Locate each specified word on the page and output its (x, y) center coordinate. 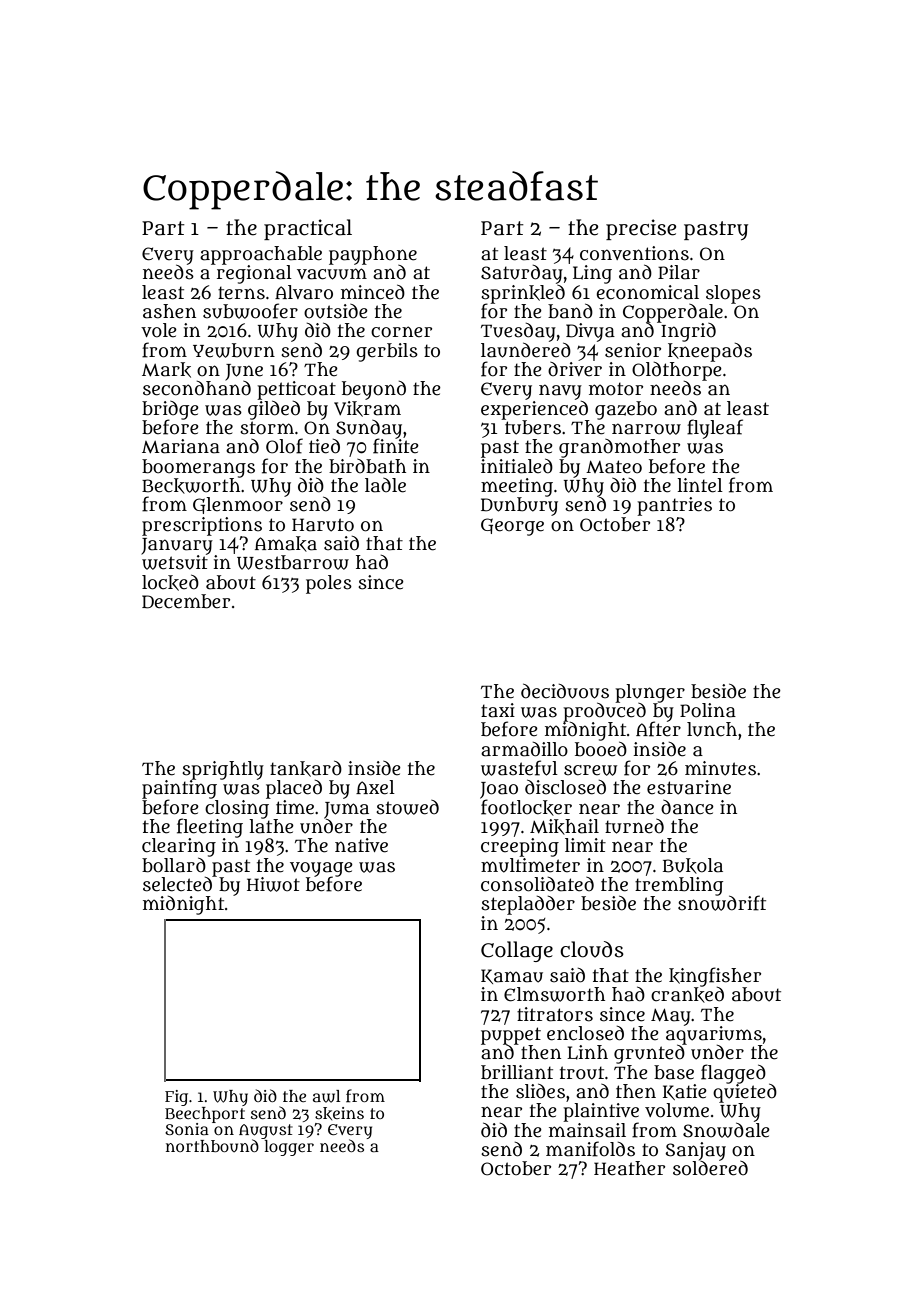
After (658, 729)
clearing (179, 847)
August (266, 1132)
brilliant (517, 1072)
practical (308, 229)
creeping (520, 847)
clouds (592, 949)
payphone (373, 255)
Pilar (679, 272)
